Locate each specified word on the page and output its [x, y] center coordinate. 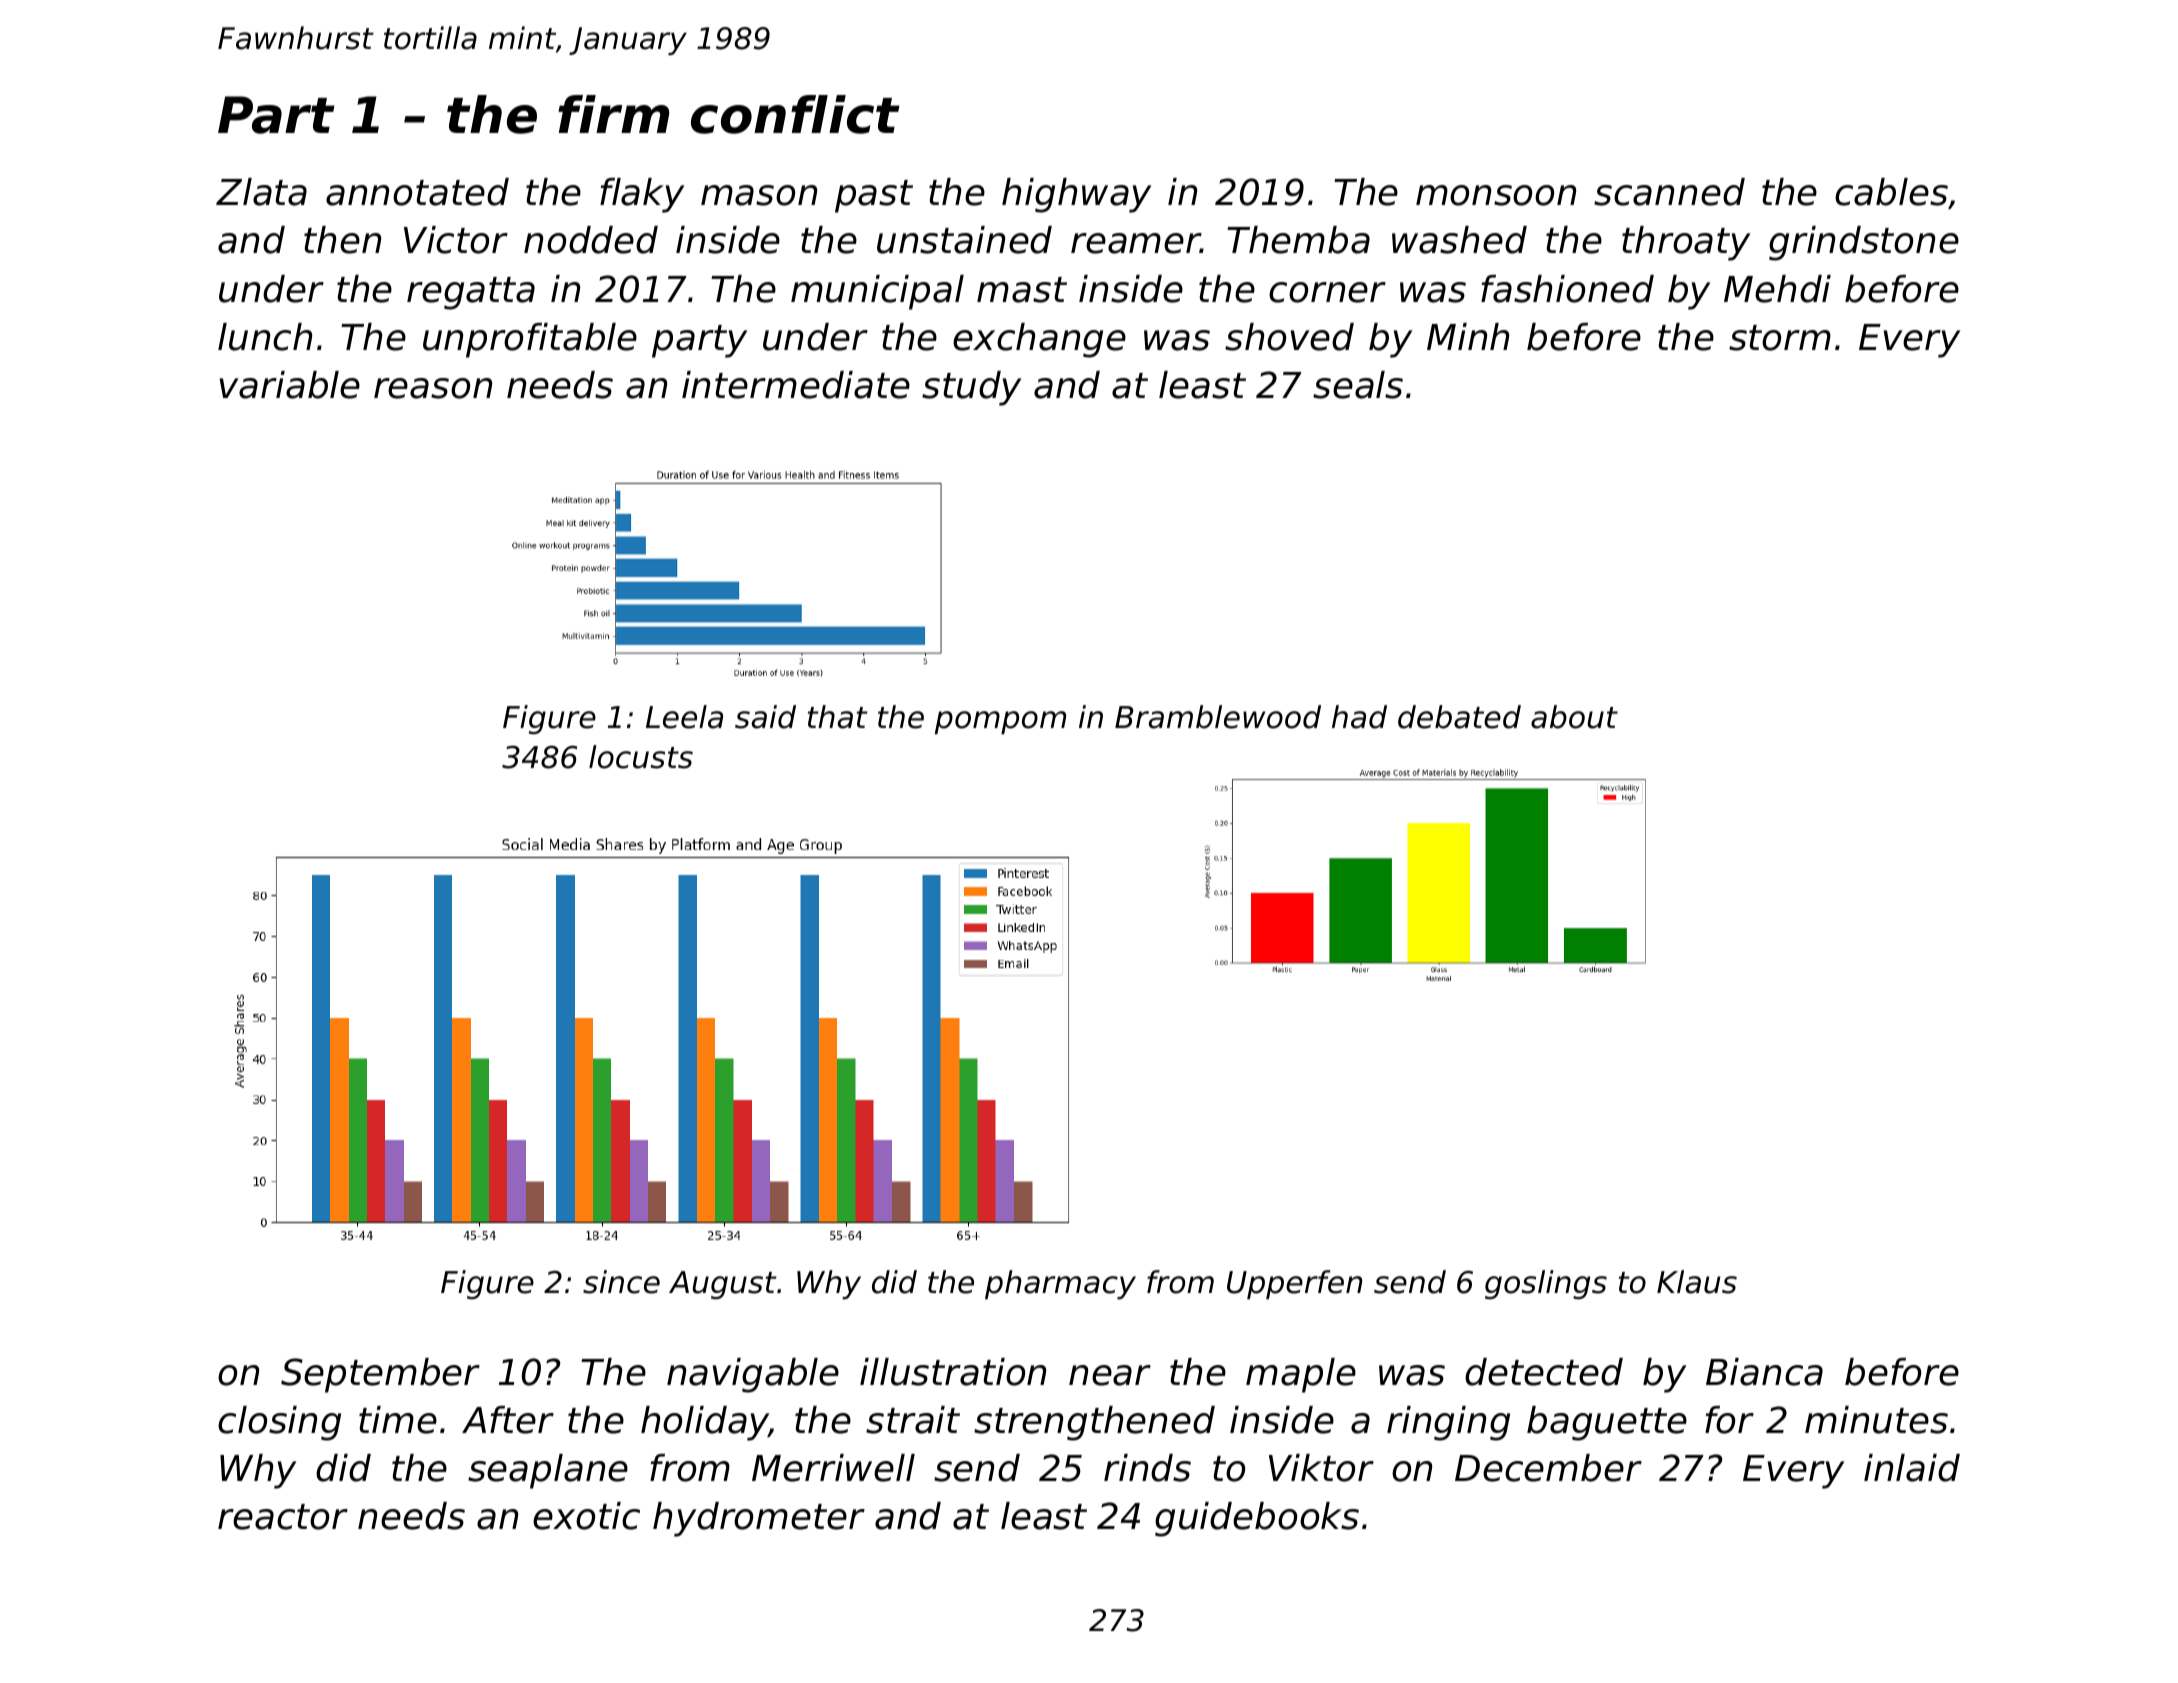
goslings [1546, 1284]
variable [290, 385]
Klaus [1697, 1282]
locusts [641, 757]
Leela [684, 717]
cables [1891, 192]
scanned [1669, 192]
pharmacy [1060, 1284]
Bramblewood [1218, 717]
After [508, 1420]
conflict [795, 114]
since [621, 1282]
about [1574, 717]
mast [1022, 290]
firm [613, 114]
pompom [1000, 722]
